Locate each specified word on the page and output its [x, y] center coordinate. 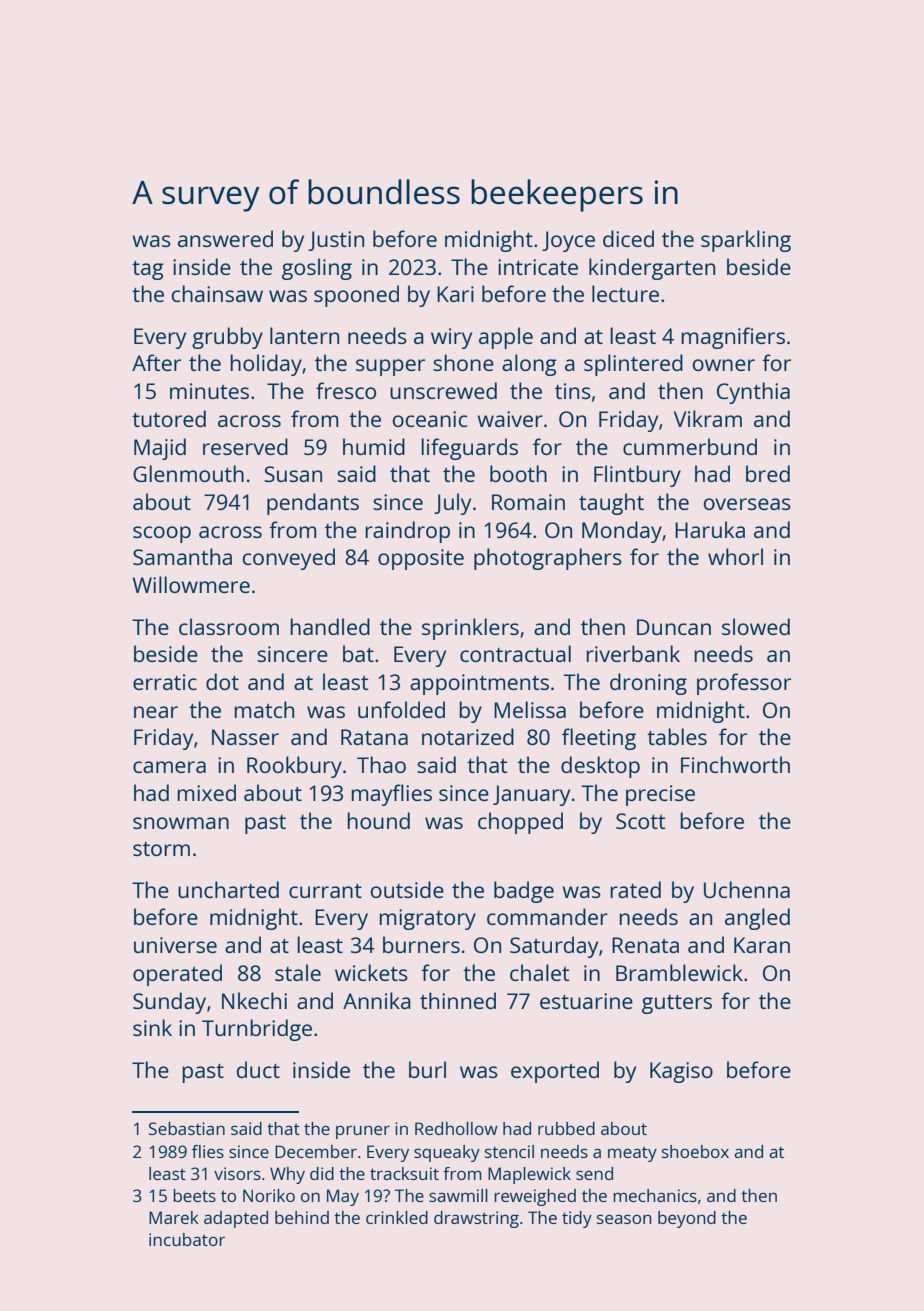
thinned [458, 1000]
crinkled [397, 1217]
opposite [421, 559]
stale [298, 972]
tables [677, 736]
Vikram [708, 418]
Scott [640, 821]
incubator [187, 1239]
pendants [313, 504]
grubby [227, 338]
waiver [510, 419]
